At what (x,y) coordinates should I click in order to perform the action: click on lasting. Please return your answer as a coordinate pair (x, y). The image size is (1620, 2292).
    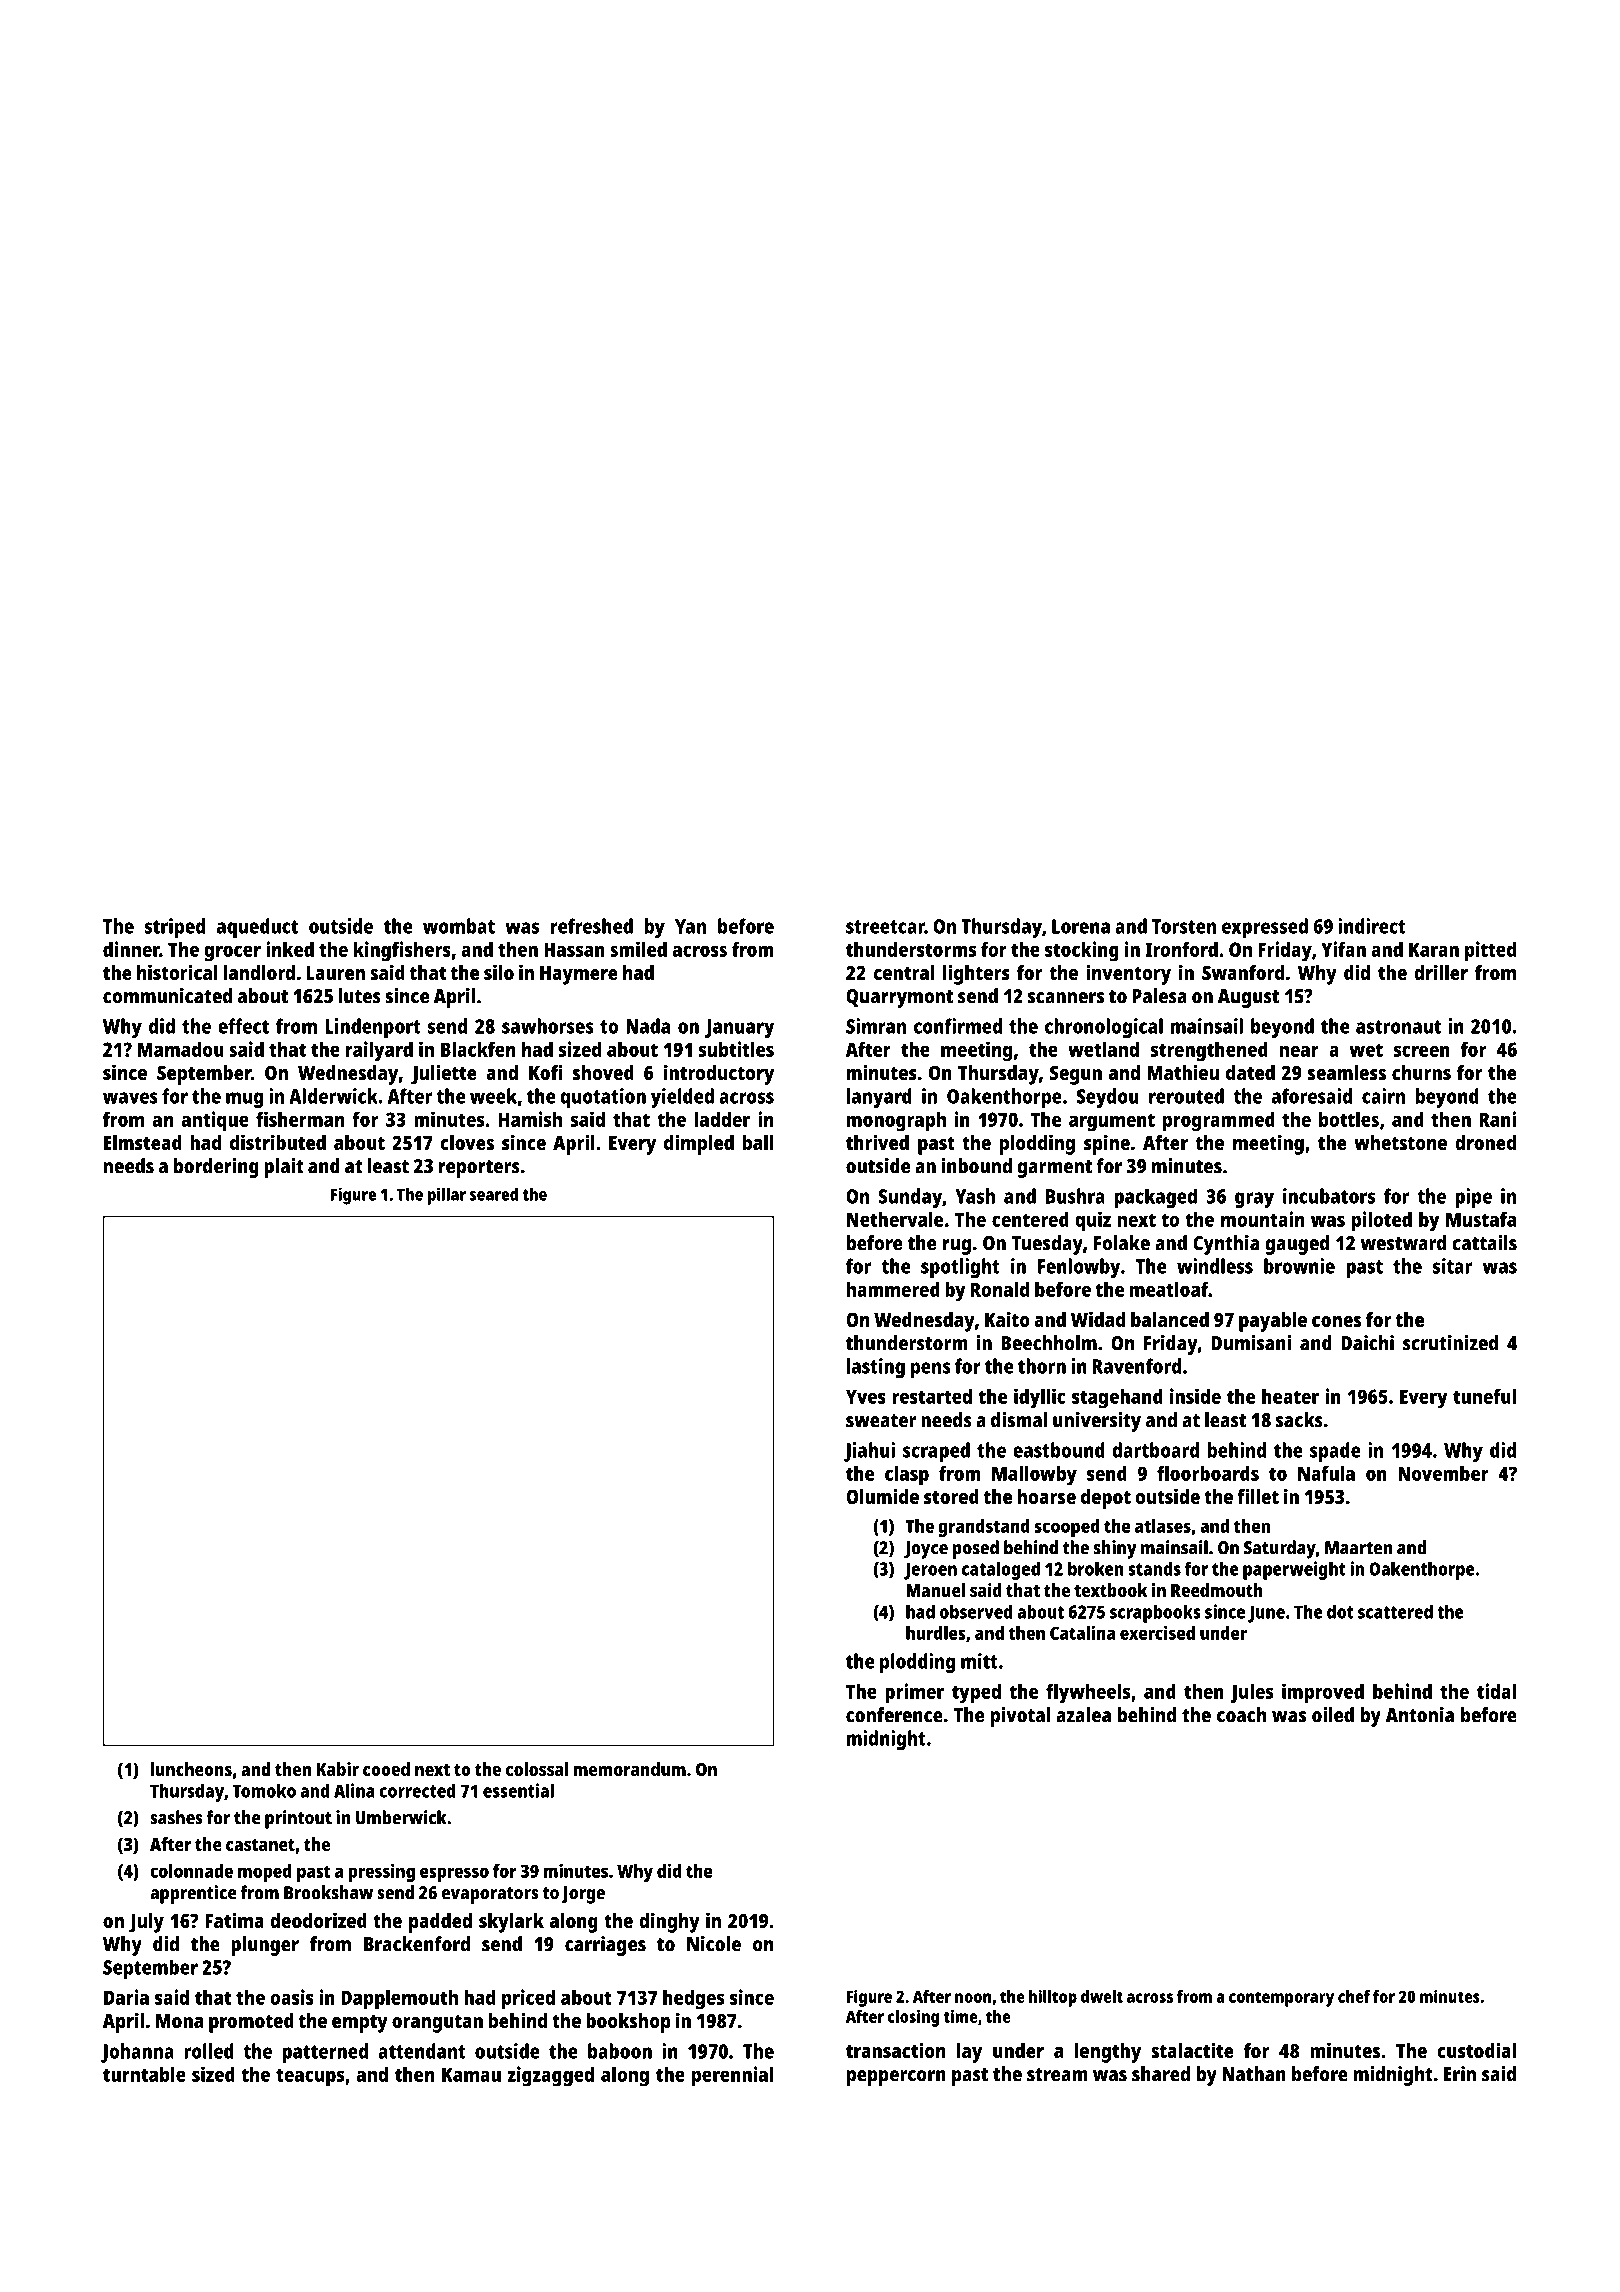
    Looking at the image, I should click on (876, 1368).
